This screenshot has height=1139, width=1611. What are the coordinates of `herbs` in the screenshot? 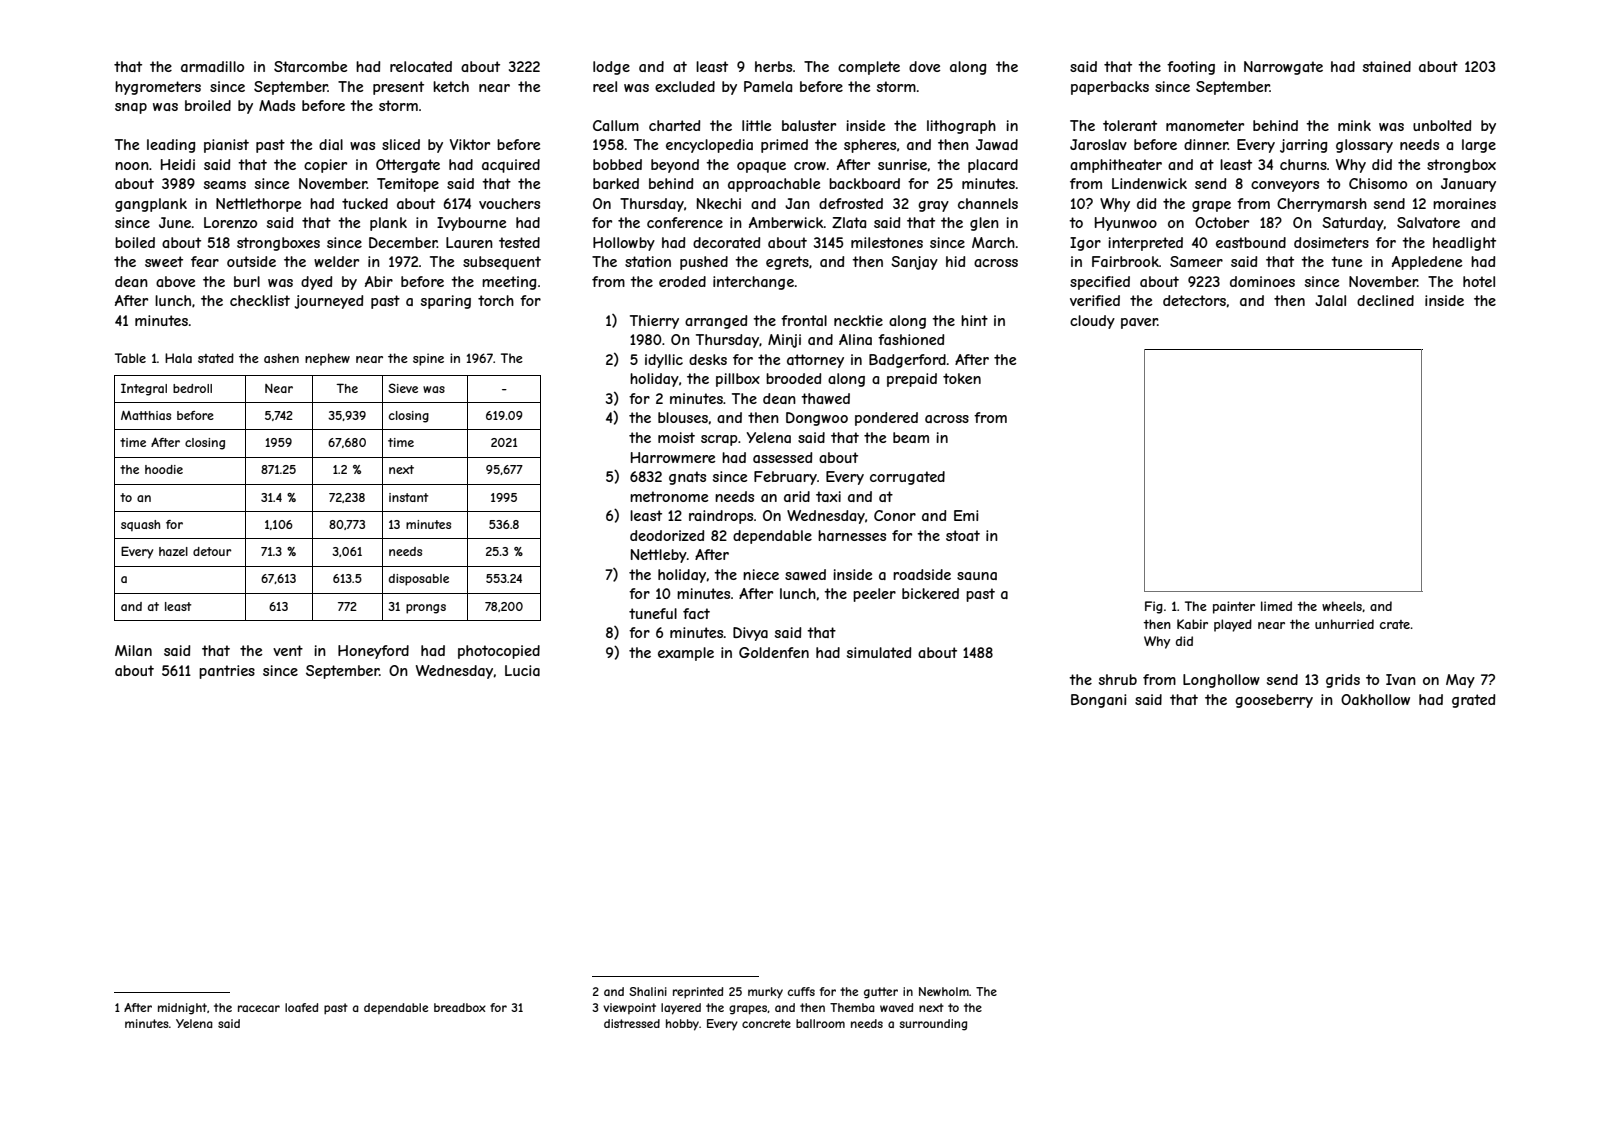 It's located at (773, 66).
